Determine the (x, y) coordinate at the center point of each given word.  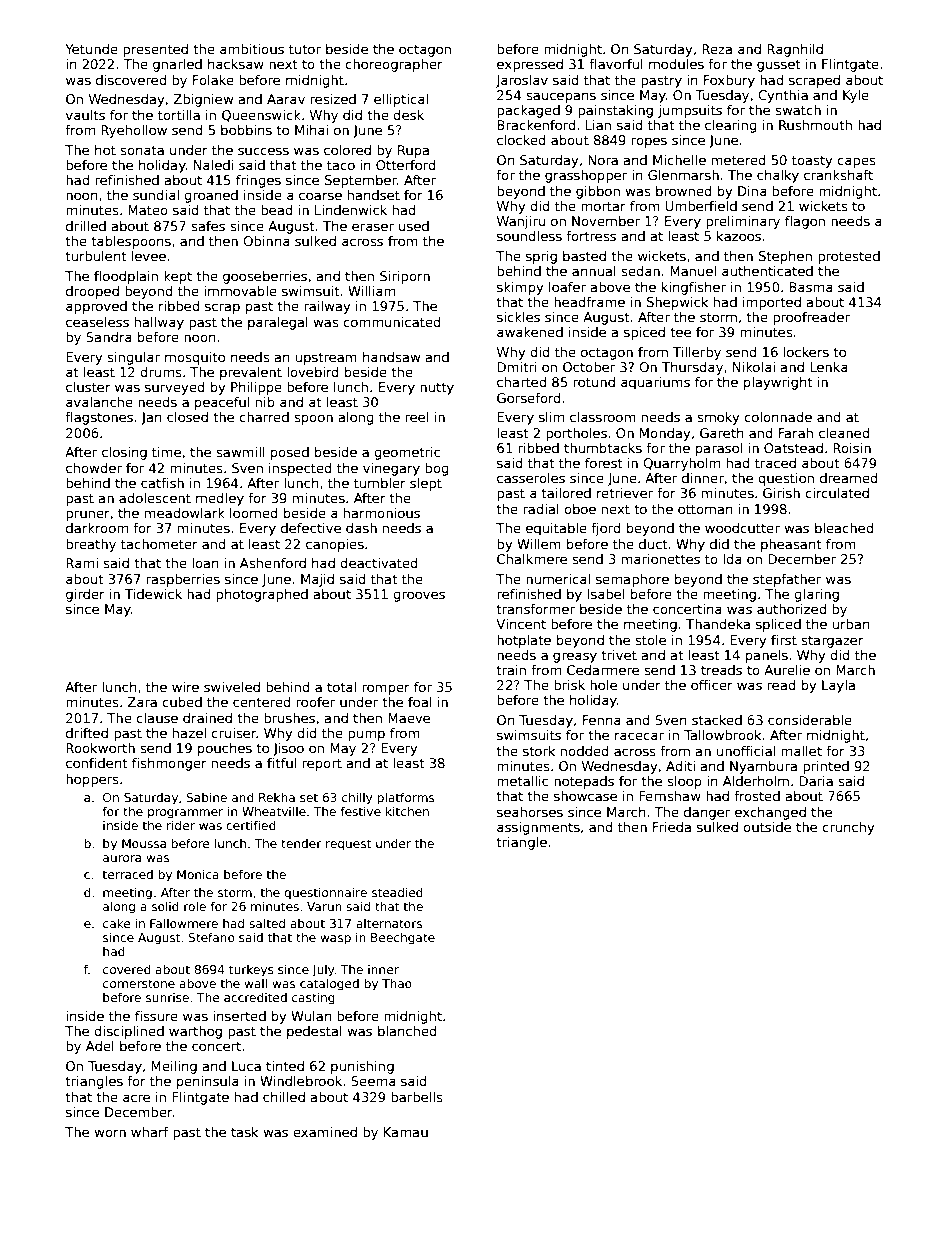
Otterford (406, 165)
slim (551, 417)
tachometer (159, 544)
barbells (417, 1097)
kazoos (739, 236)
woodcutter (742, 528)
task (245, 1132)
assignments (538, 828)
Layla (838, 686)
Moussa (144, 843)
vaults (85, 115)
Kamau (406, 1132)
